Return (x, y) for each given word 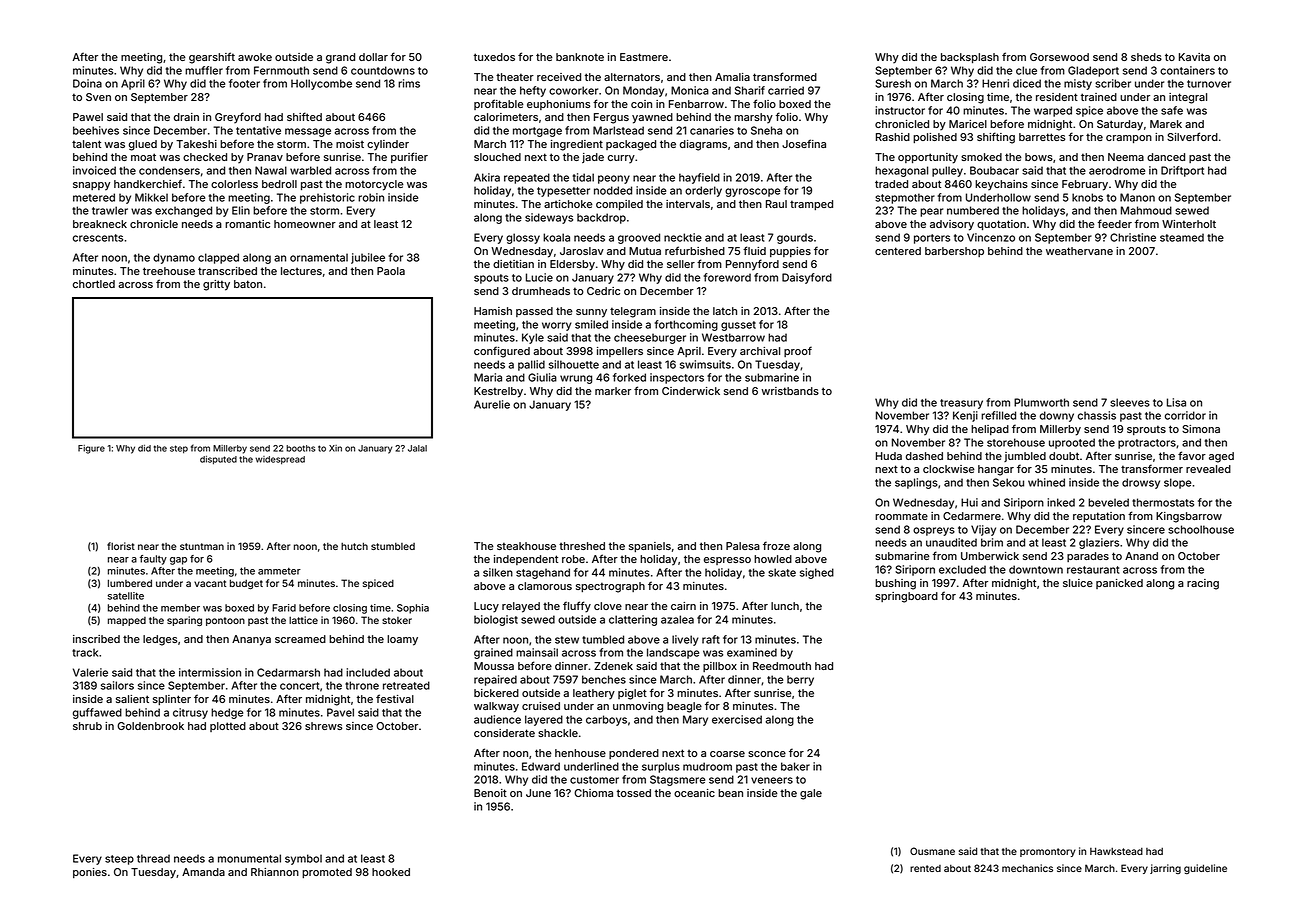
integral (1188, 98)
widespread (280, 460)
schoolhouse (1201, 529)
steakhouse (526, 546)
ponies (90, 873)
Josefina (804, 143)
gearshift (212, 58)
